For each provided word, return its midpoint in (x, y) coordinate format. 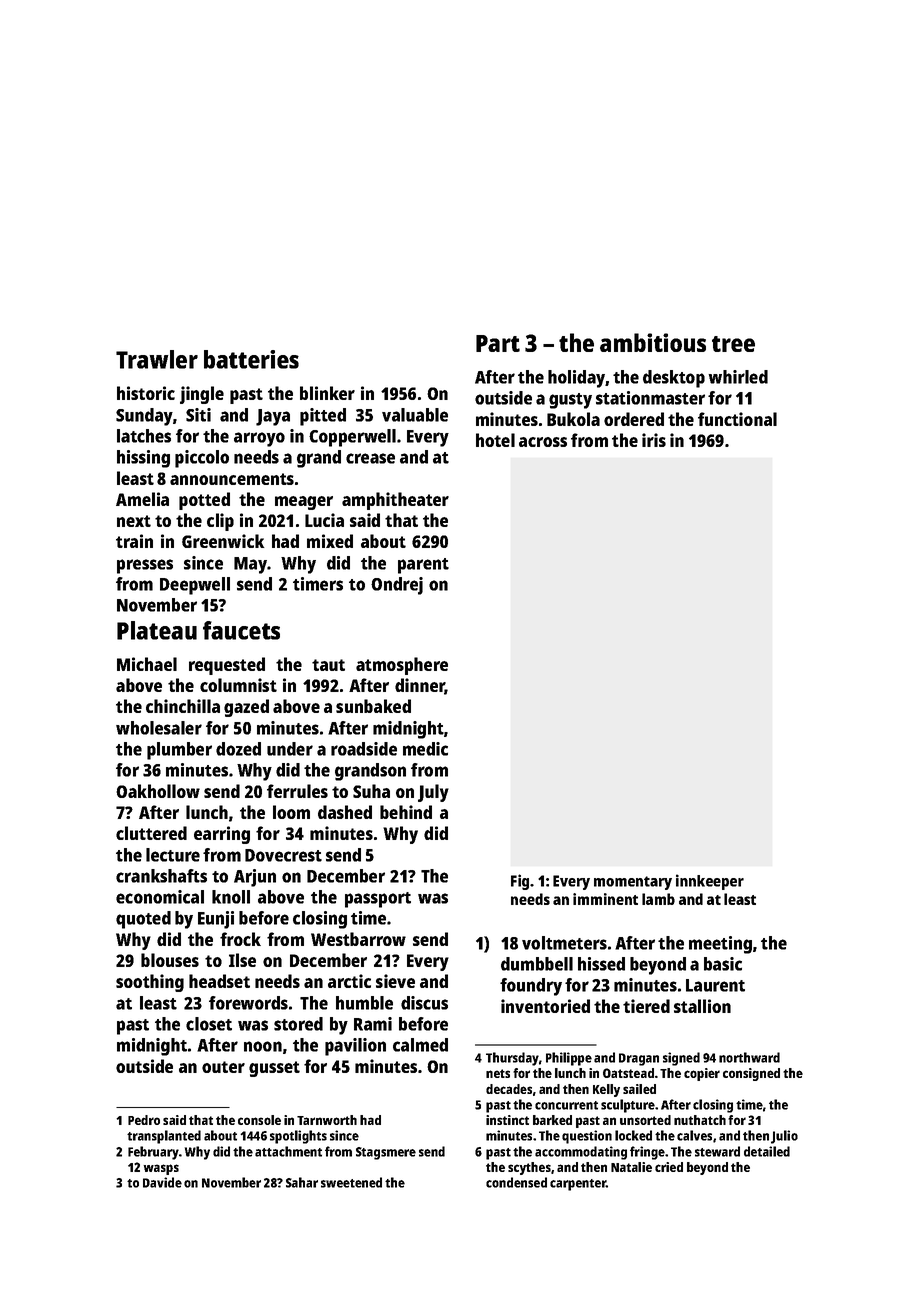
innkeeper (710, 882)
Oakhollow (158, 791)
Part (498, 343)
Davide (162, 1182)
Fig (520, 882)
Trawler (157, 359)
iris (654, 440)
